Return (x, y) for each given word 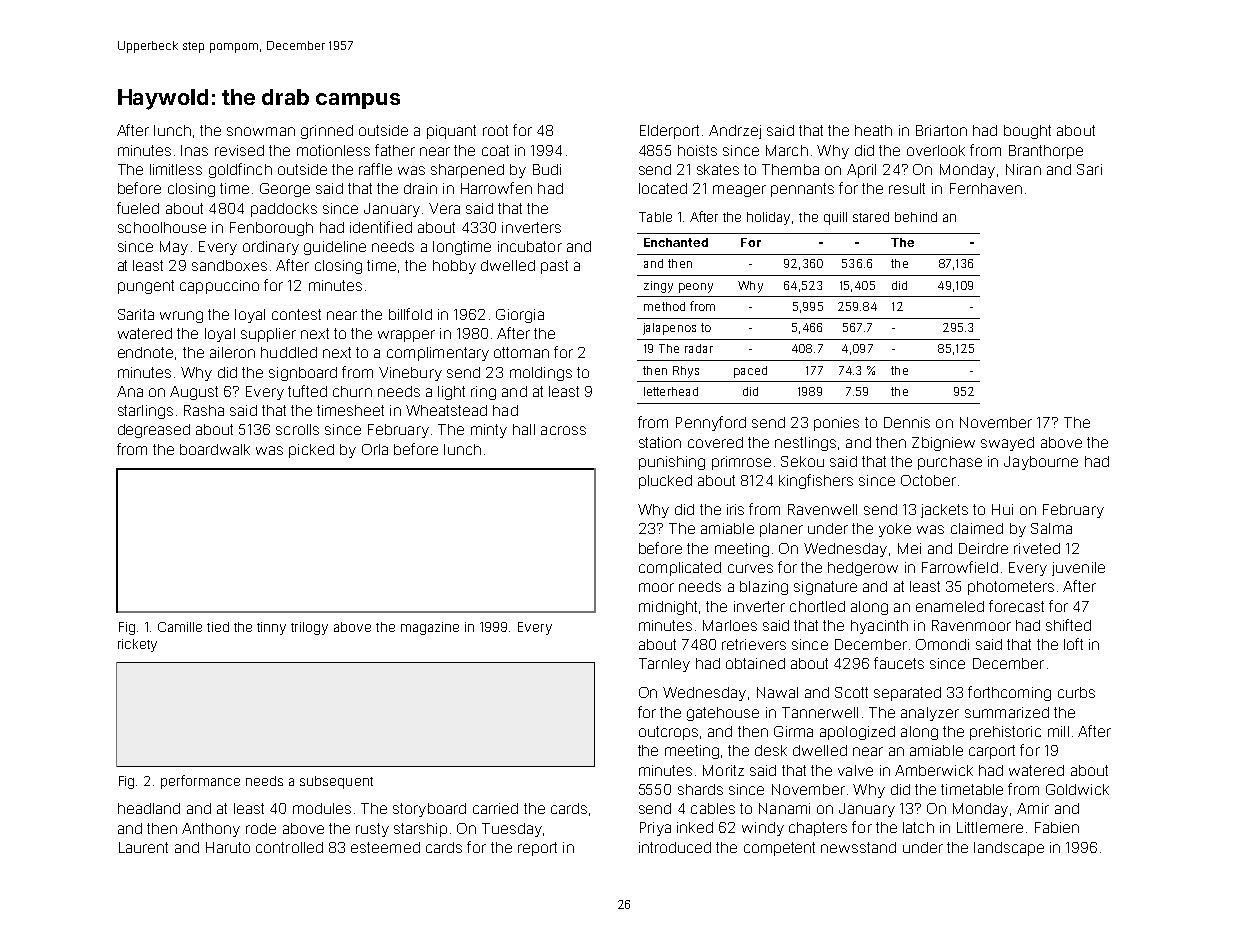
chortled (817, 606)
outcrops (668, 733)
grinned (327, 132)
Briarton (941, 130)
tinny (271, 628)
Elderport (669, 132)
